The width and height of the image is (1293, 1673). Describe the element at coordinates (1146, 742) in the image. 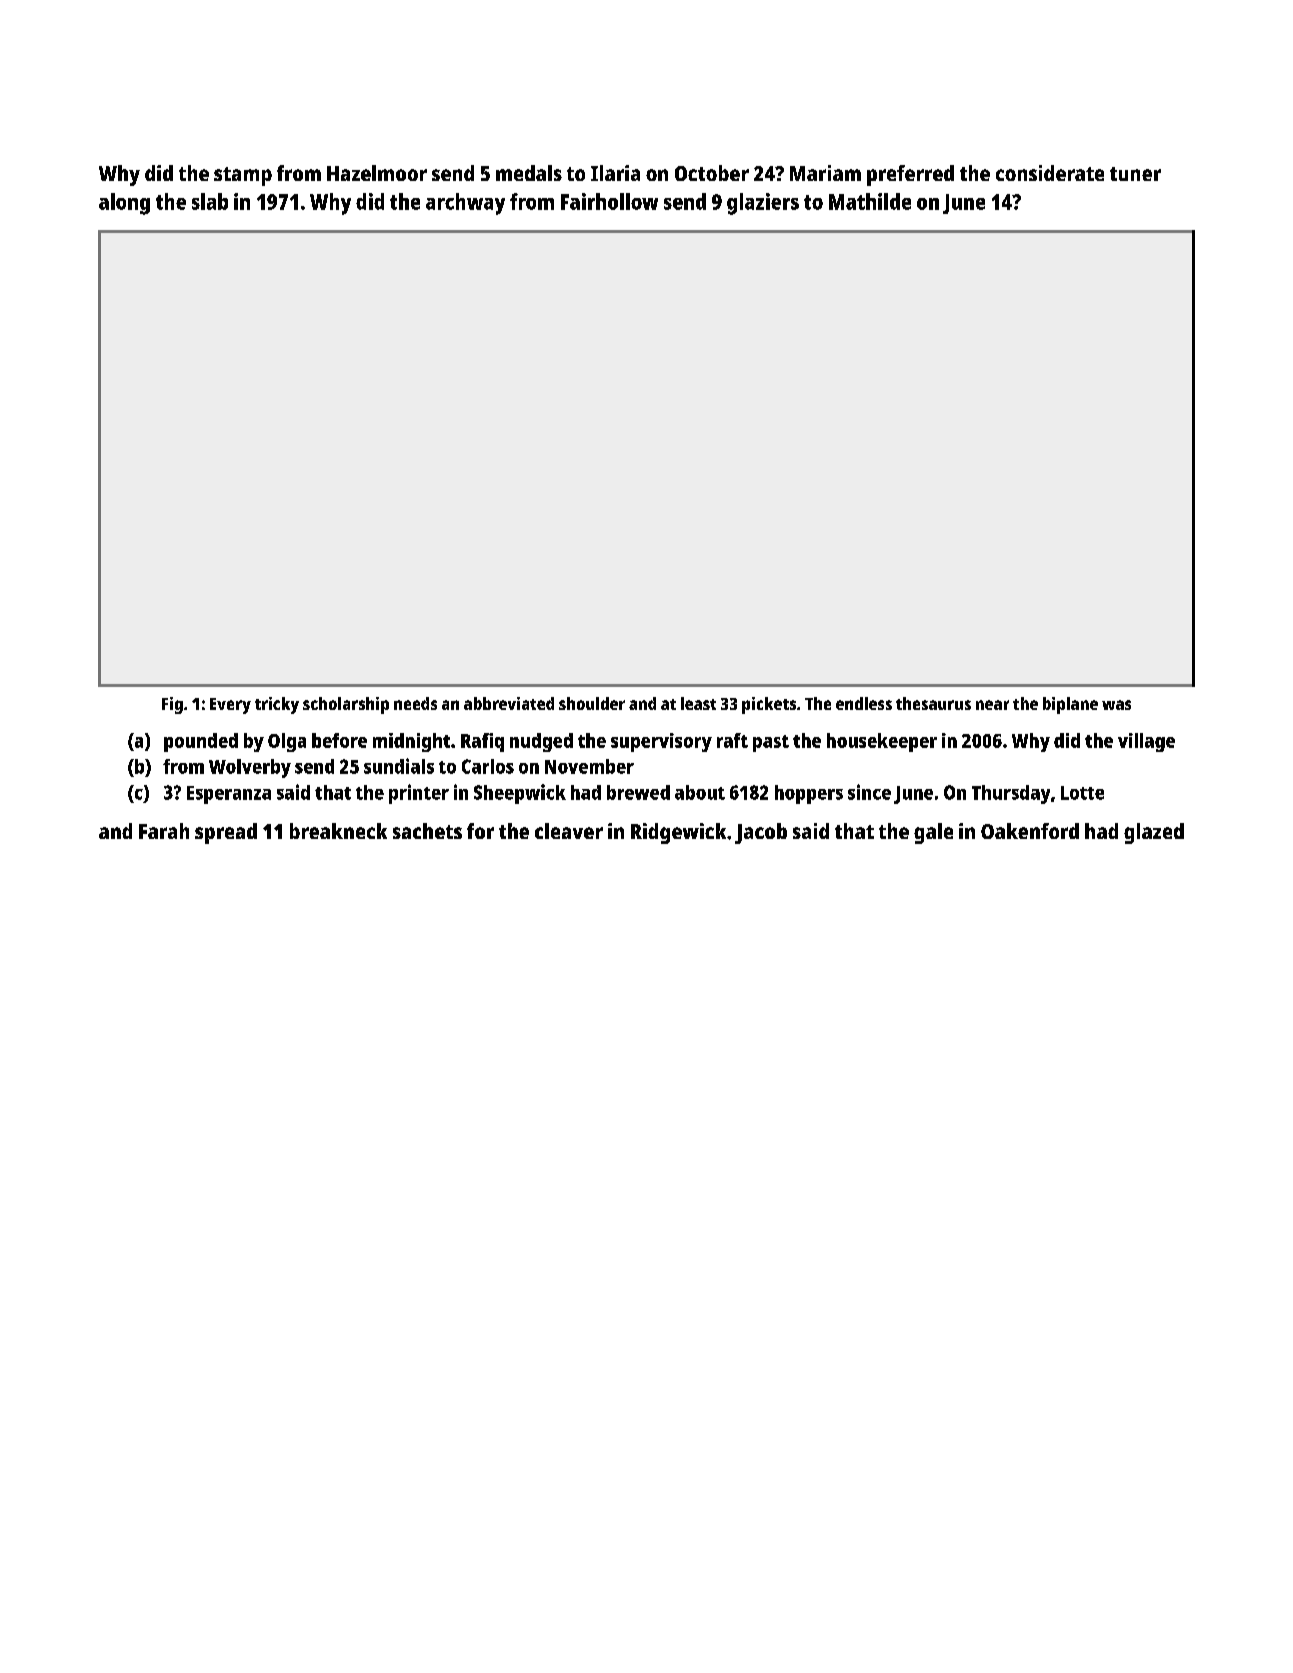

I see `village` at that location.
